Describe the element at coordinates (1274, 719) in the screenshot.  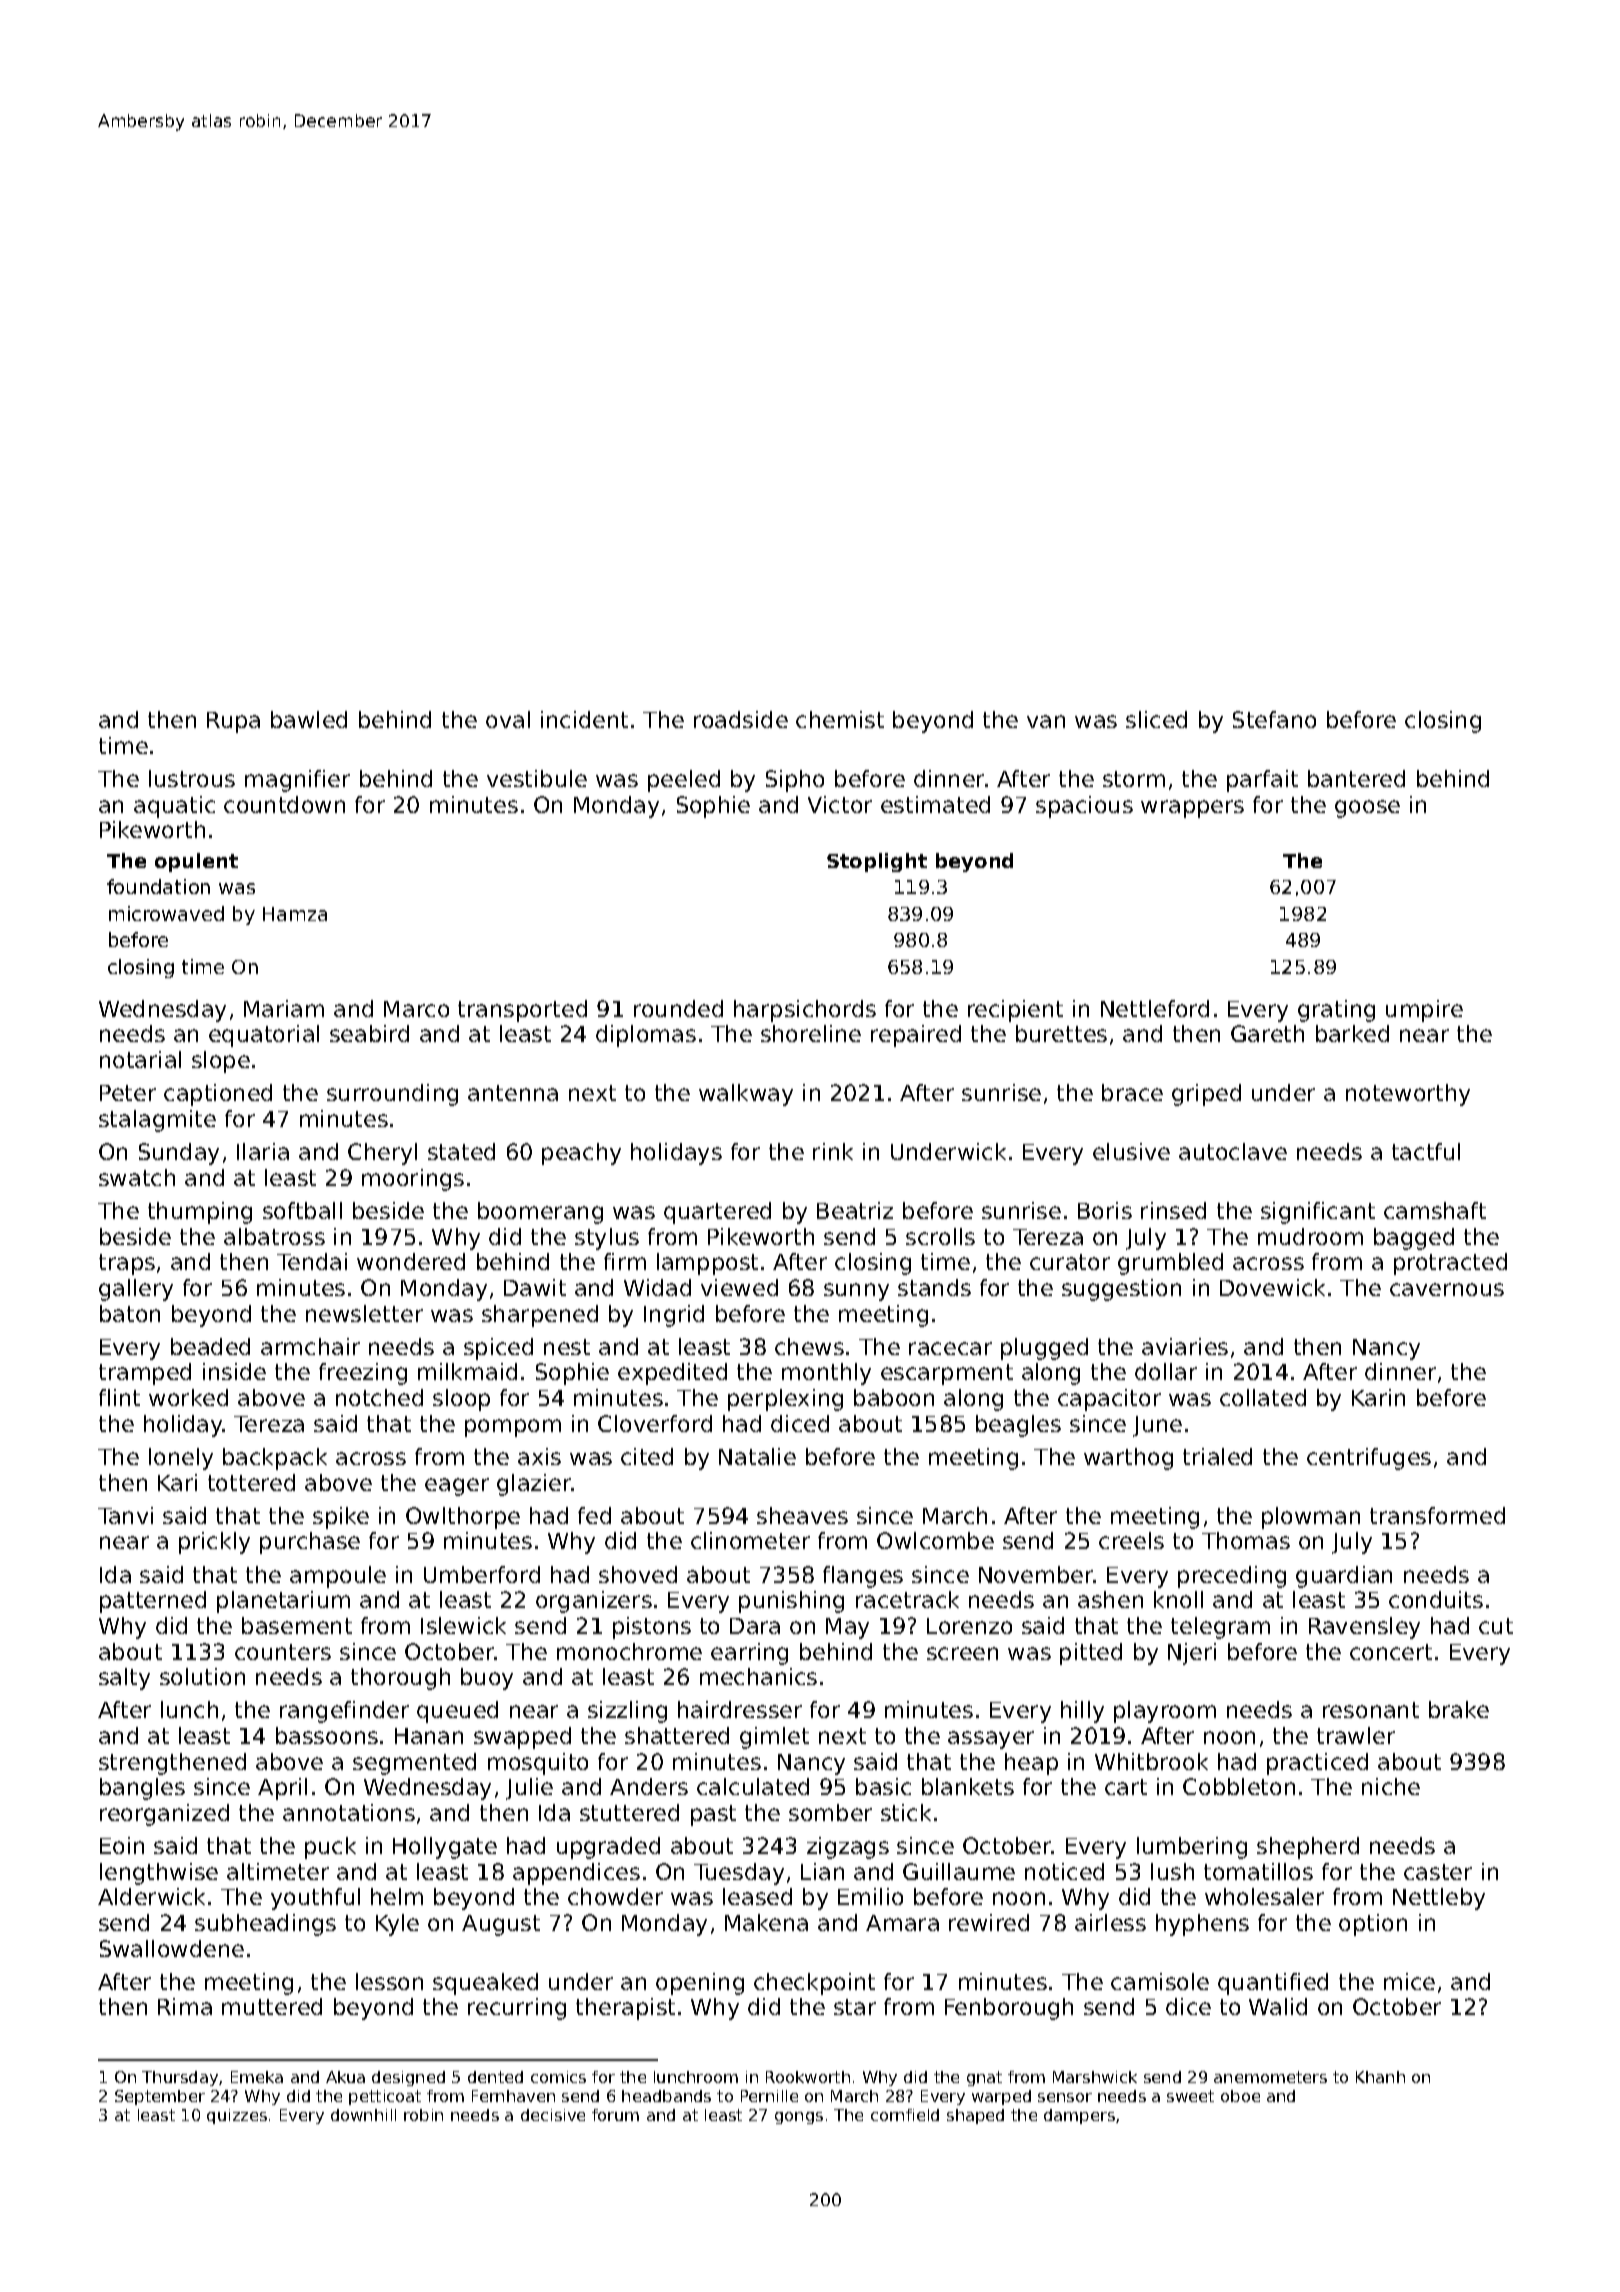
I see `Stefano` at that location.
